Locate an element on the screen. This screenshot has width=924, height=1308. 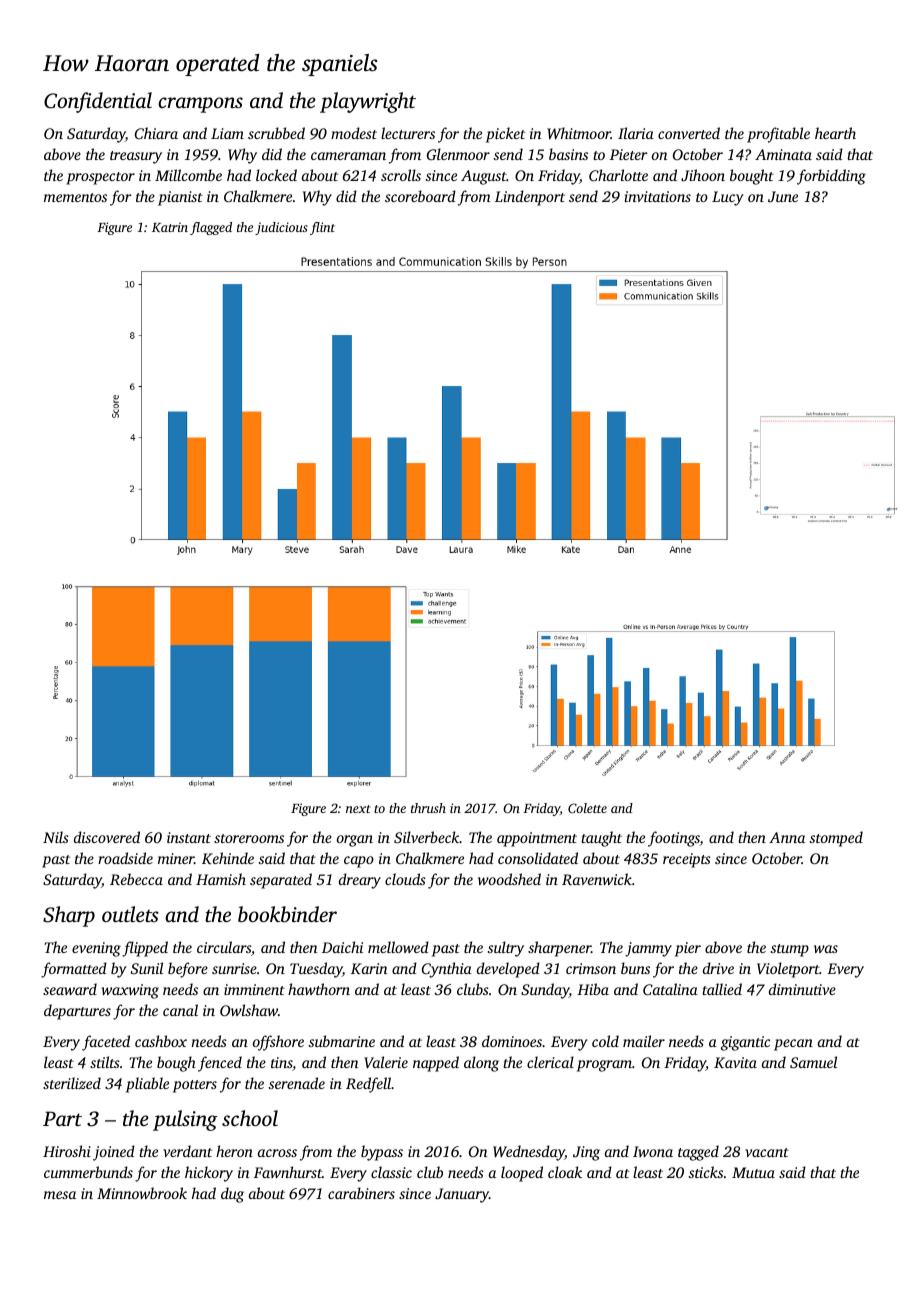
Silverbeck is located at coordinates (427, 837).
